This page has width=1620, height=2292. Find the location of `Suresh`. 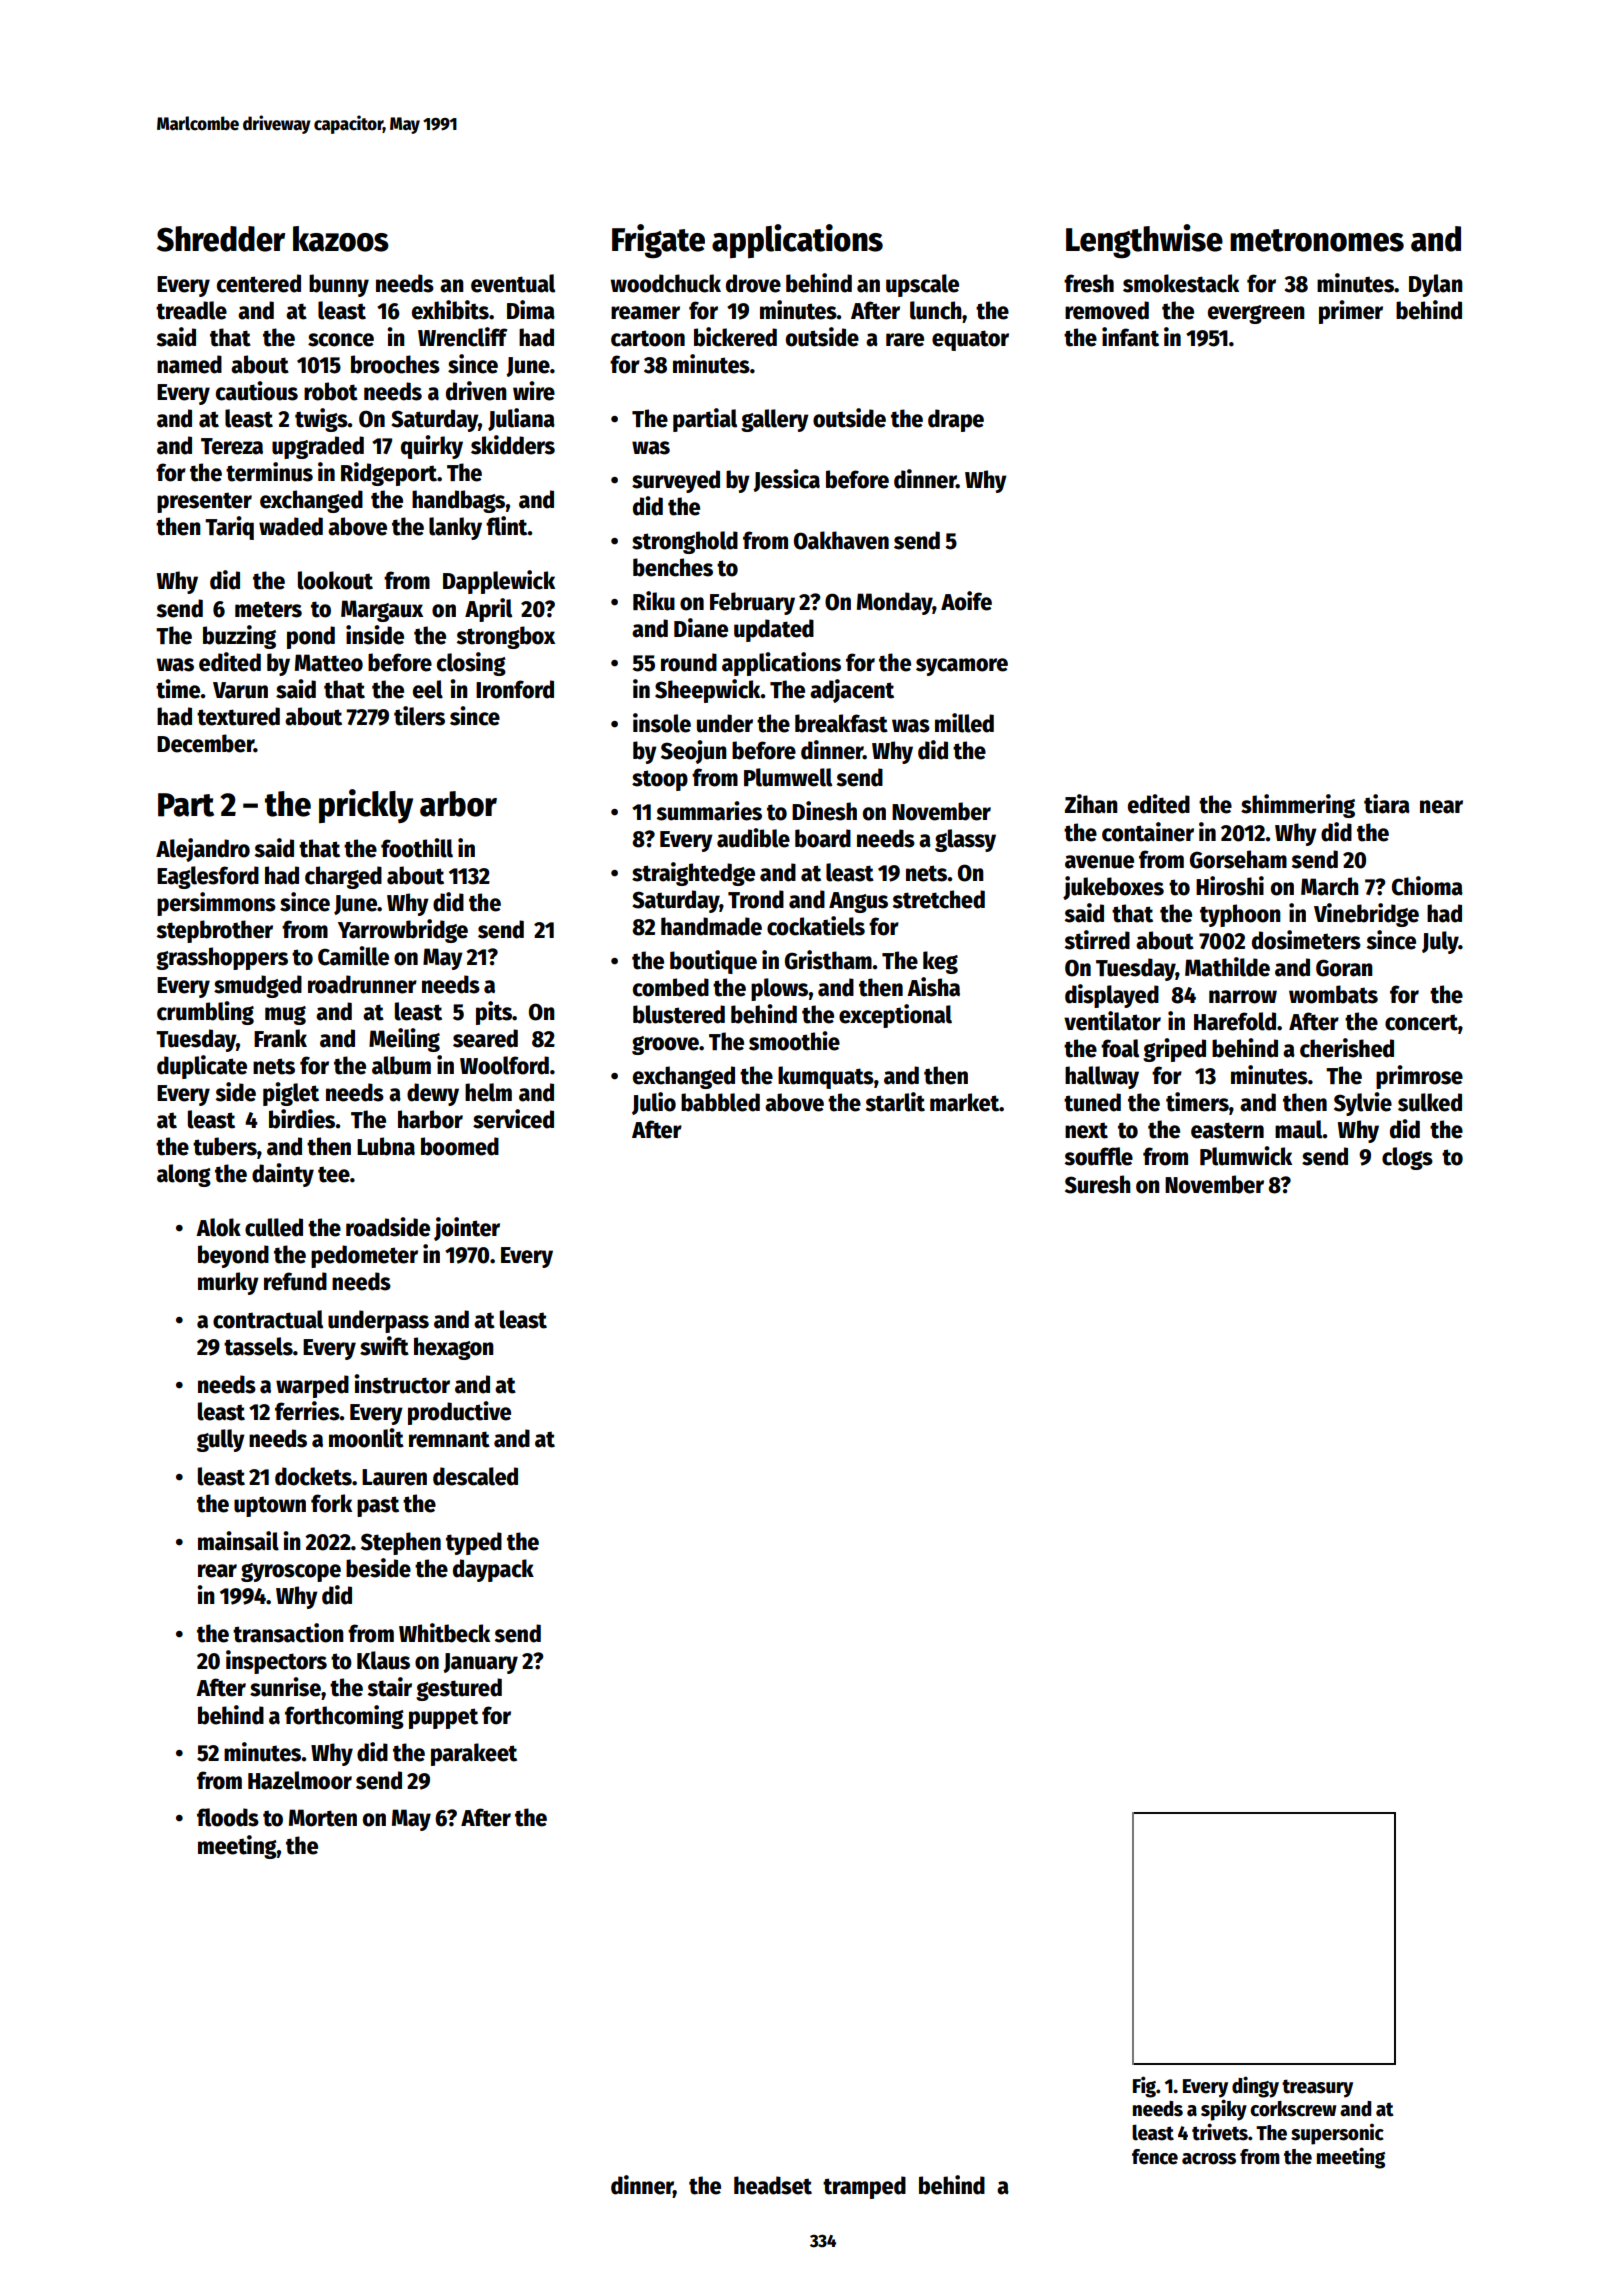

Suresh is located at coordinates (1098, 1184).
